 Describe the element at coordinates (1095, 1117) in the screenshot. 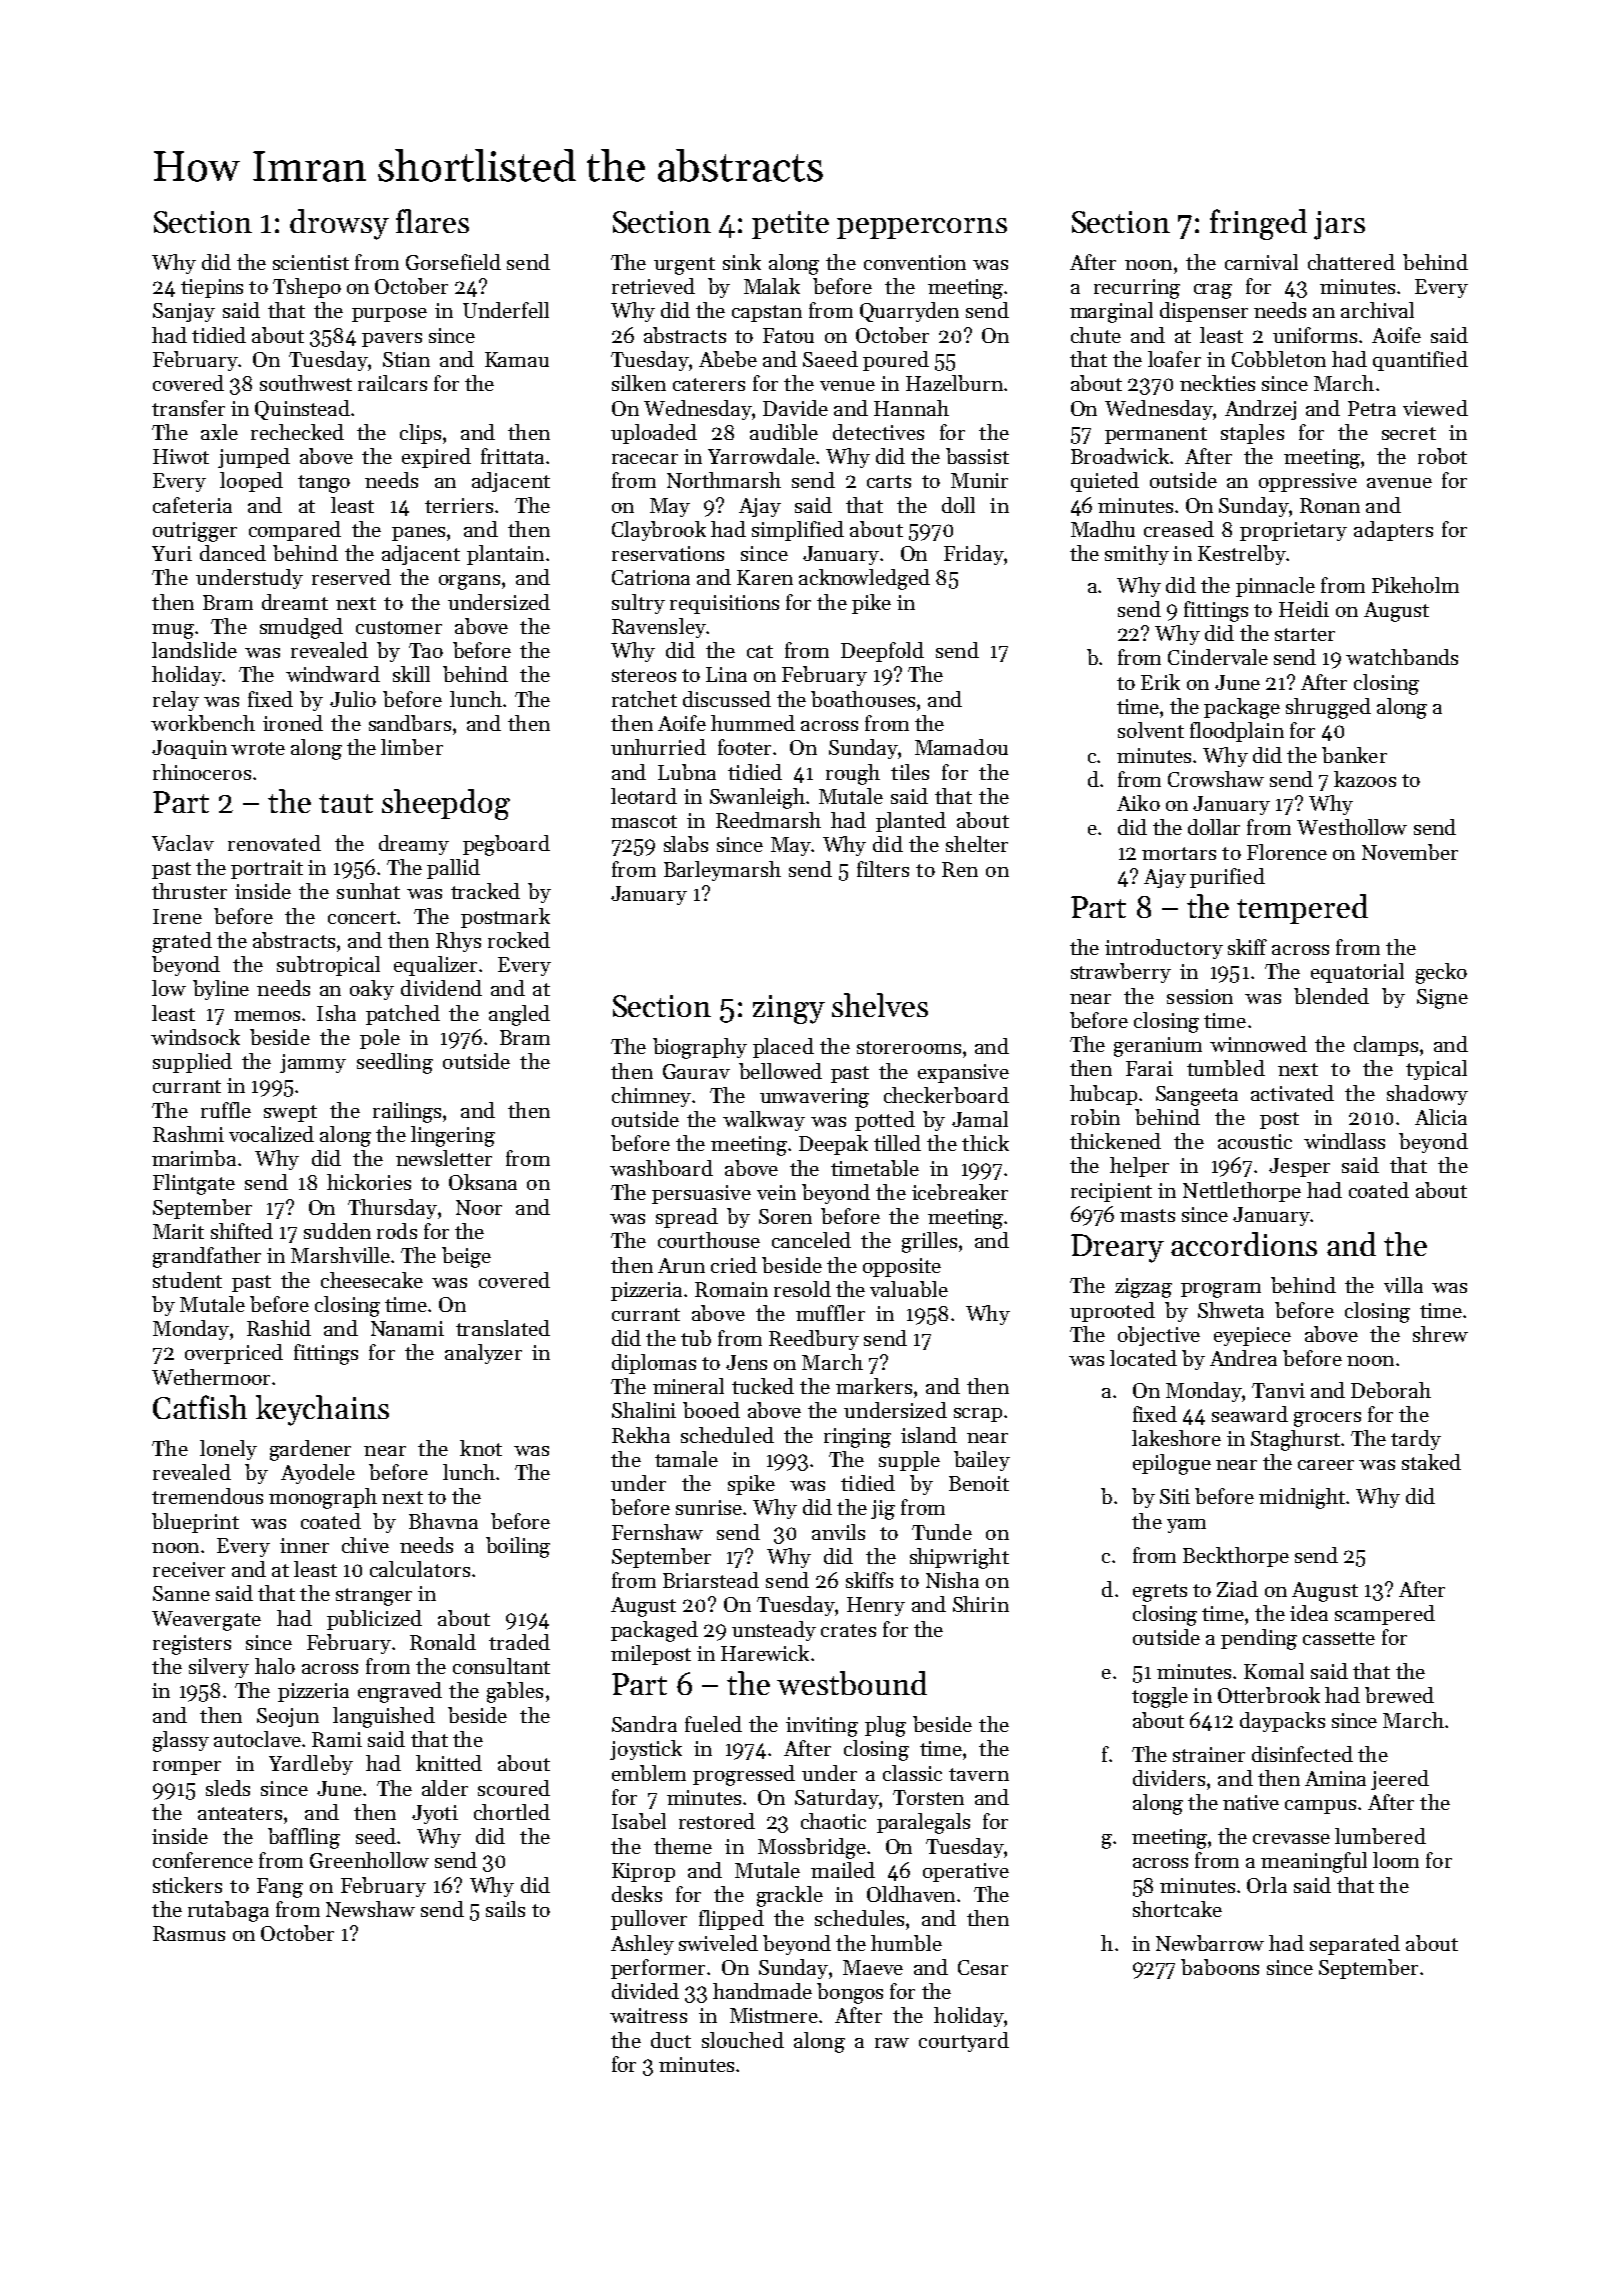

I see `robin` at that location.
